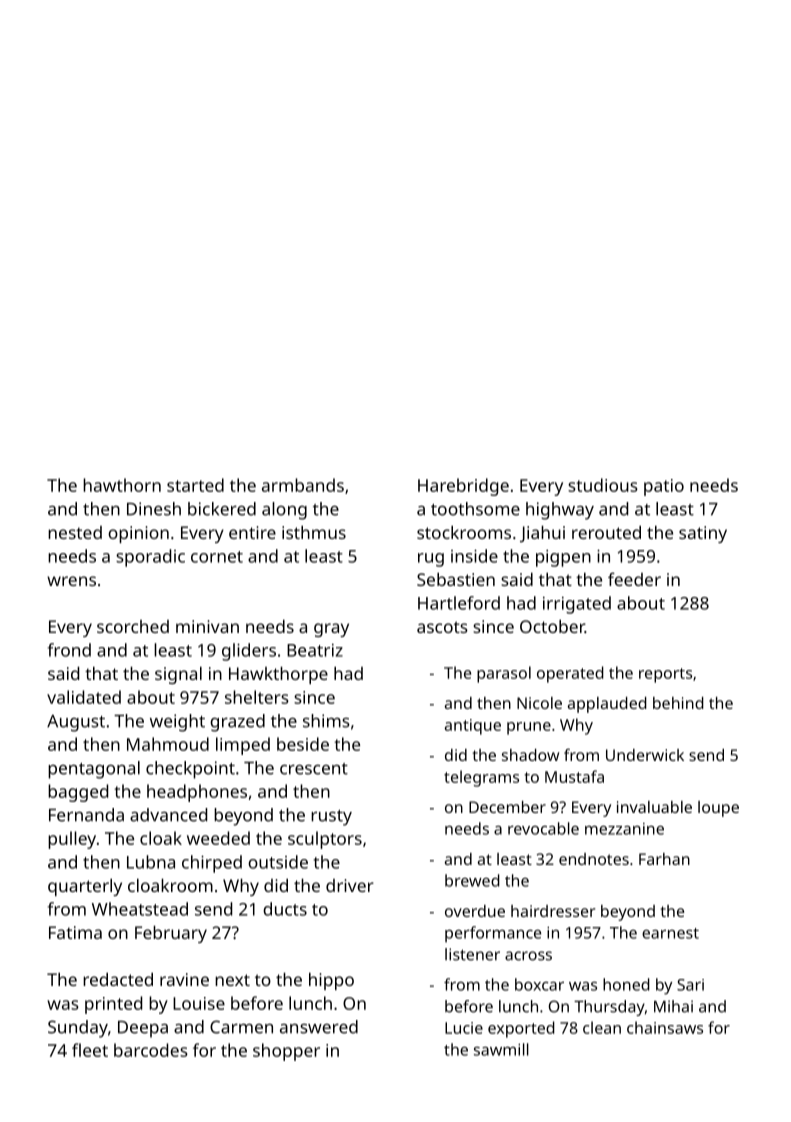  Describe the element at coordinates (314, 532) in the screenshot. I see `isthmus` at that location.
